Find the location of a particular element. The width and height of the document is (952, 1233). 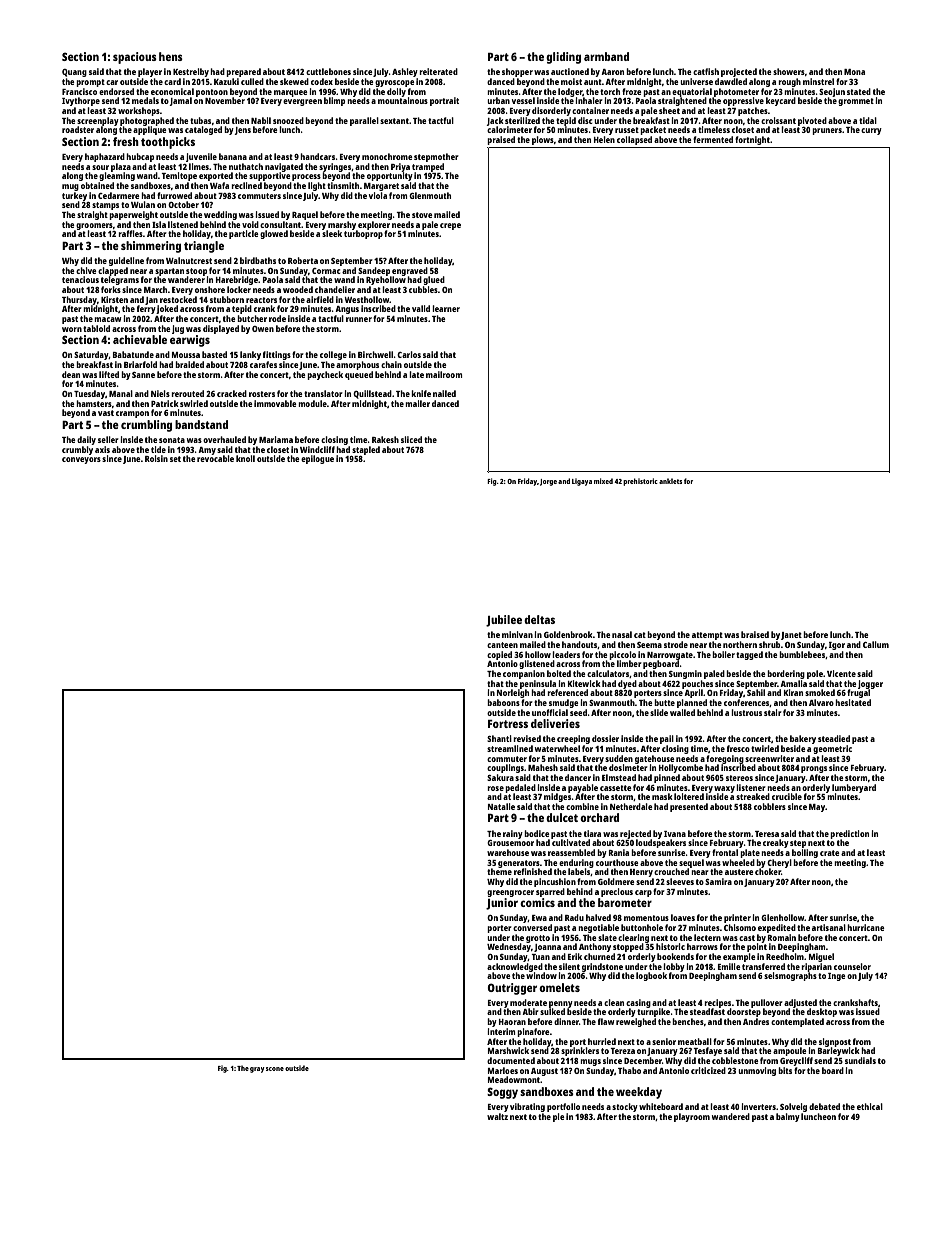

reiterated is located at coordinates (438, 71).
